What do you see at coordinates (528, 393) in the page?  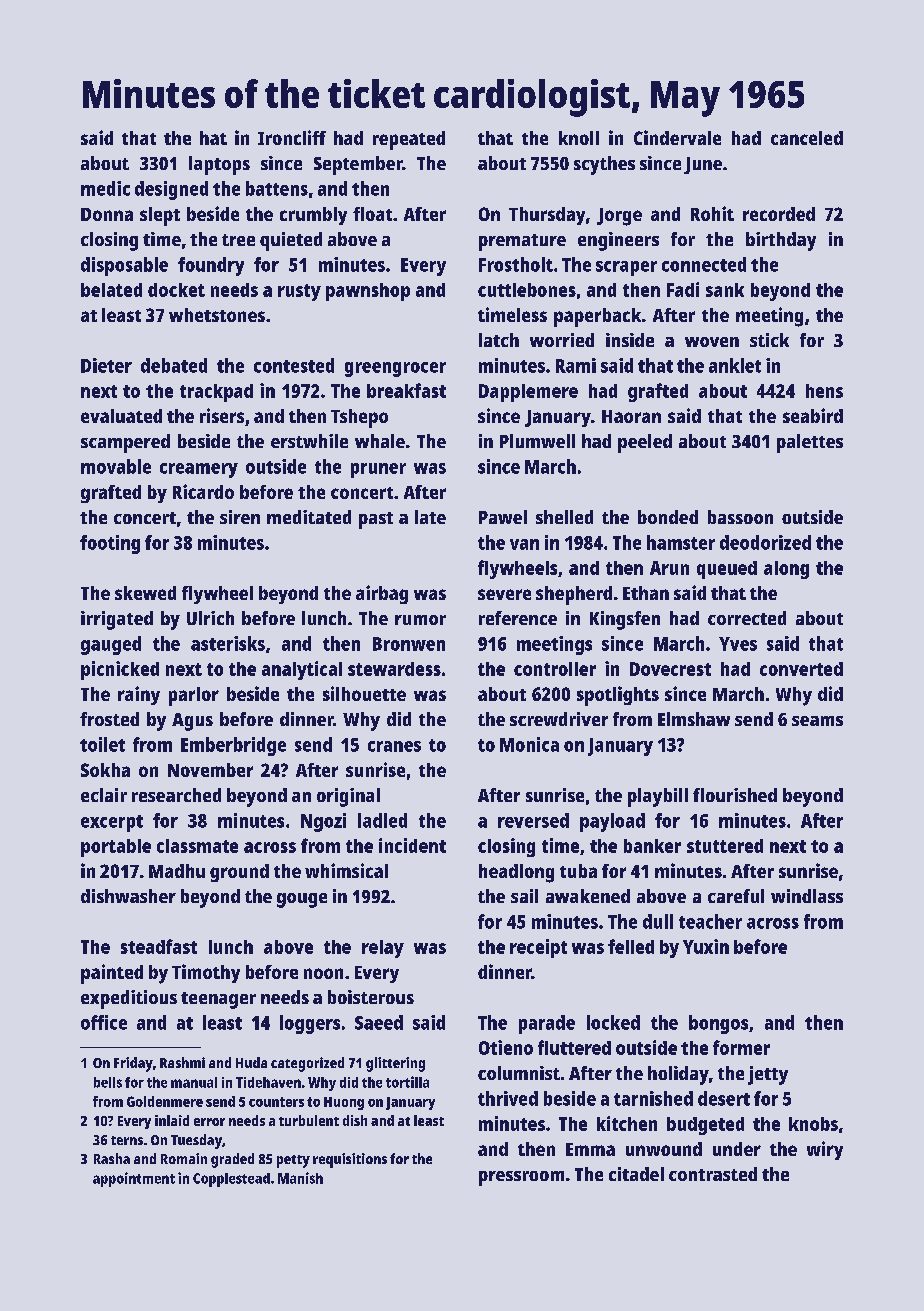 I see `Dapplemere` at bounding box center [528, 393].
